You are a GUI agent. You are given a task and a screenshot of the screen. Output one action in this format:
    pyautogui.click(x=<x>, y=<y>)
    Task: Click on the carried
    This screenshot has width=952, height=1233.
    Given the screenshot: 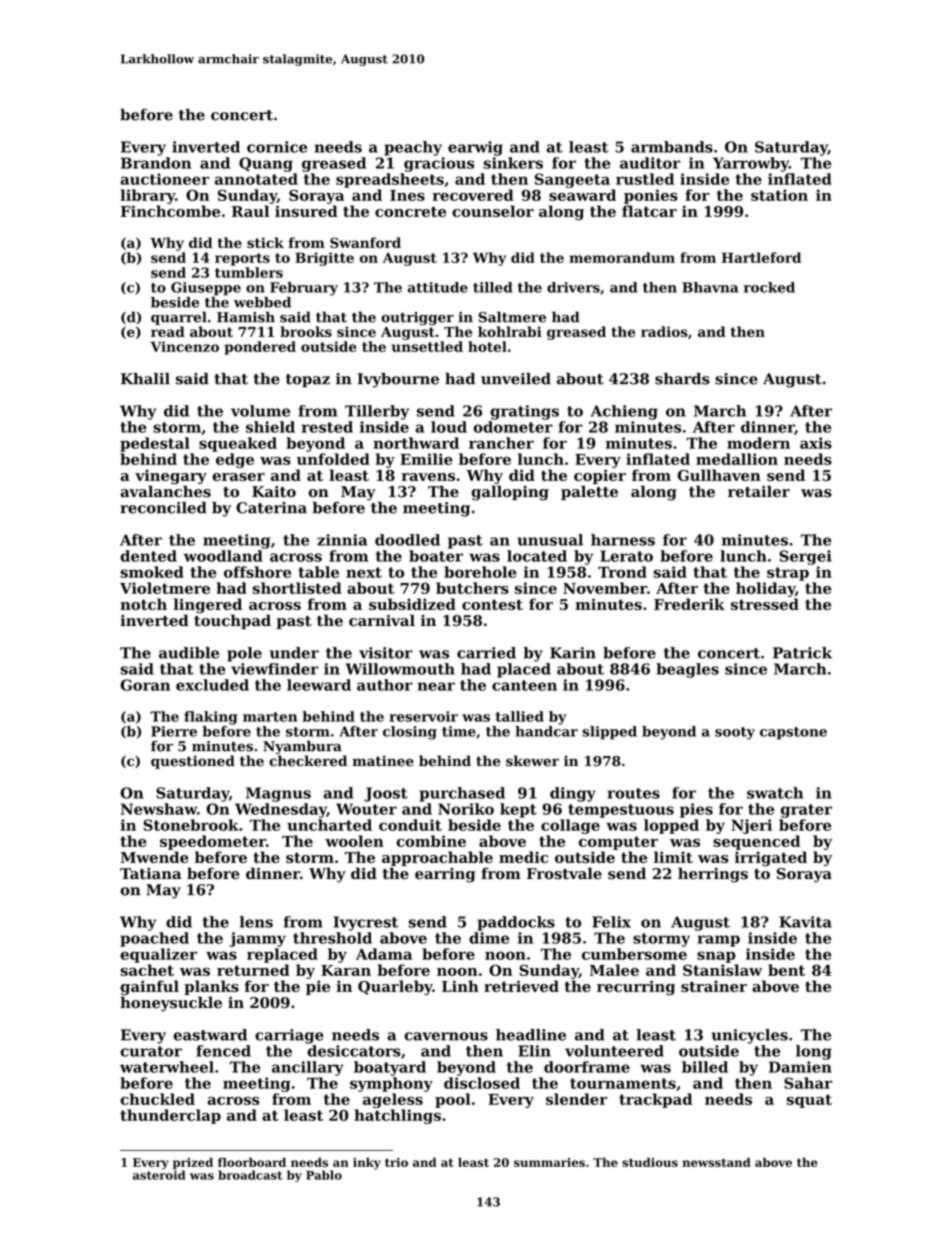 What is the action you would take?
    pyautogui.click(x=486, y=653)
